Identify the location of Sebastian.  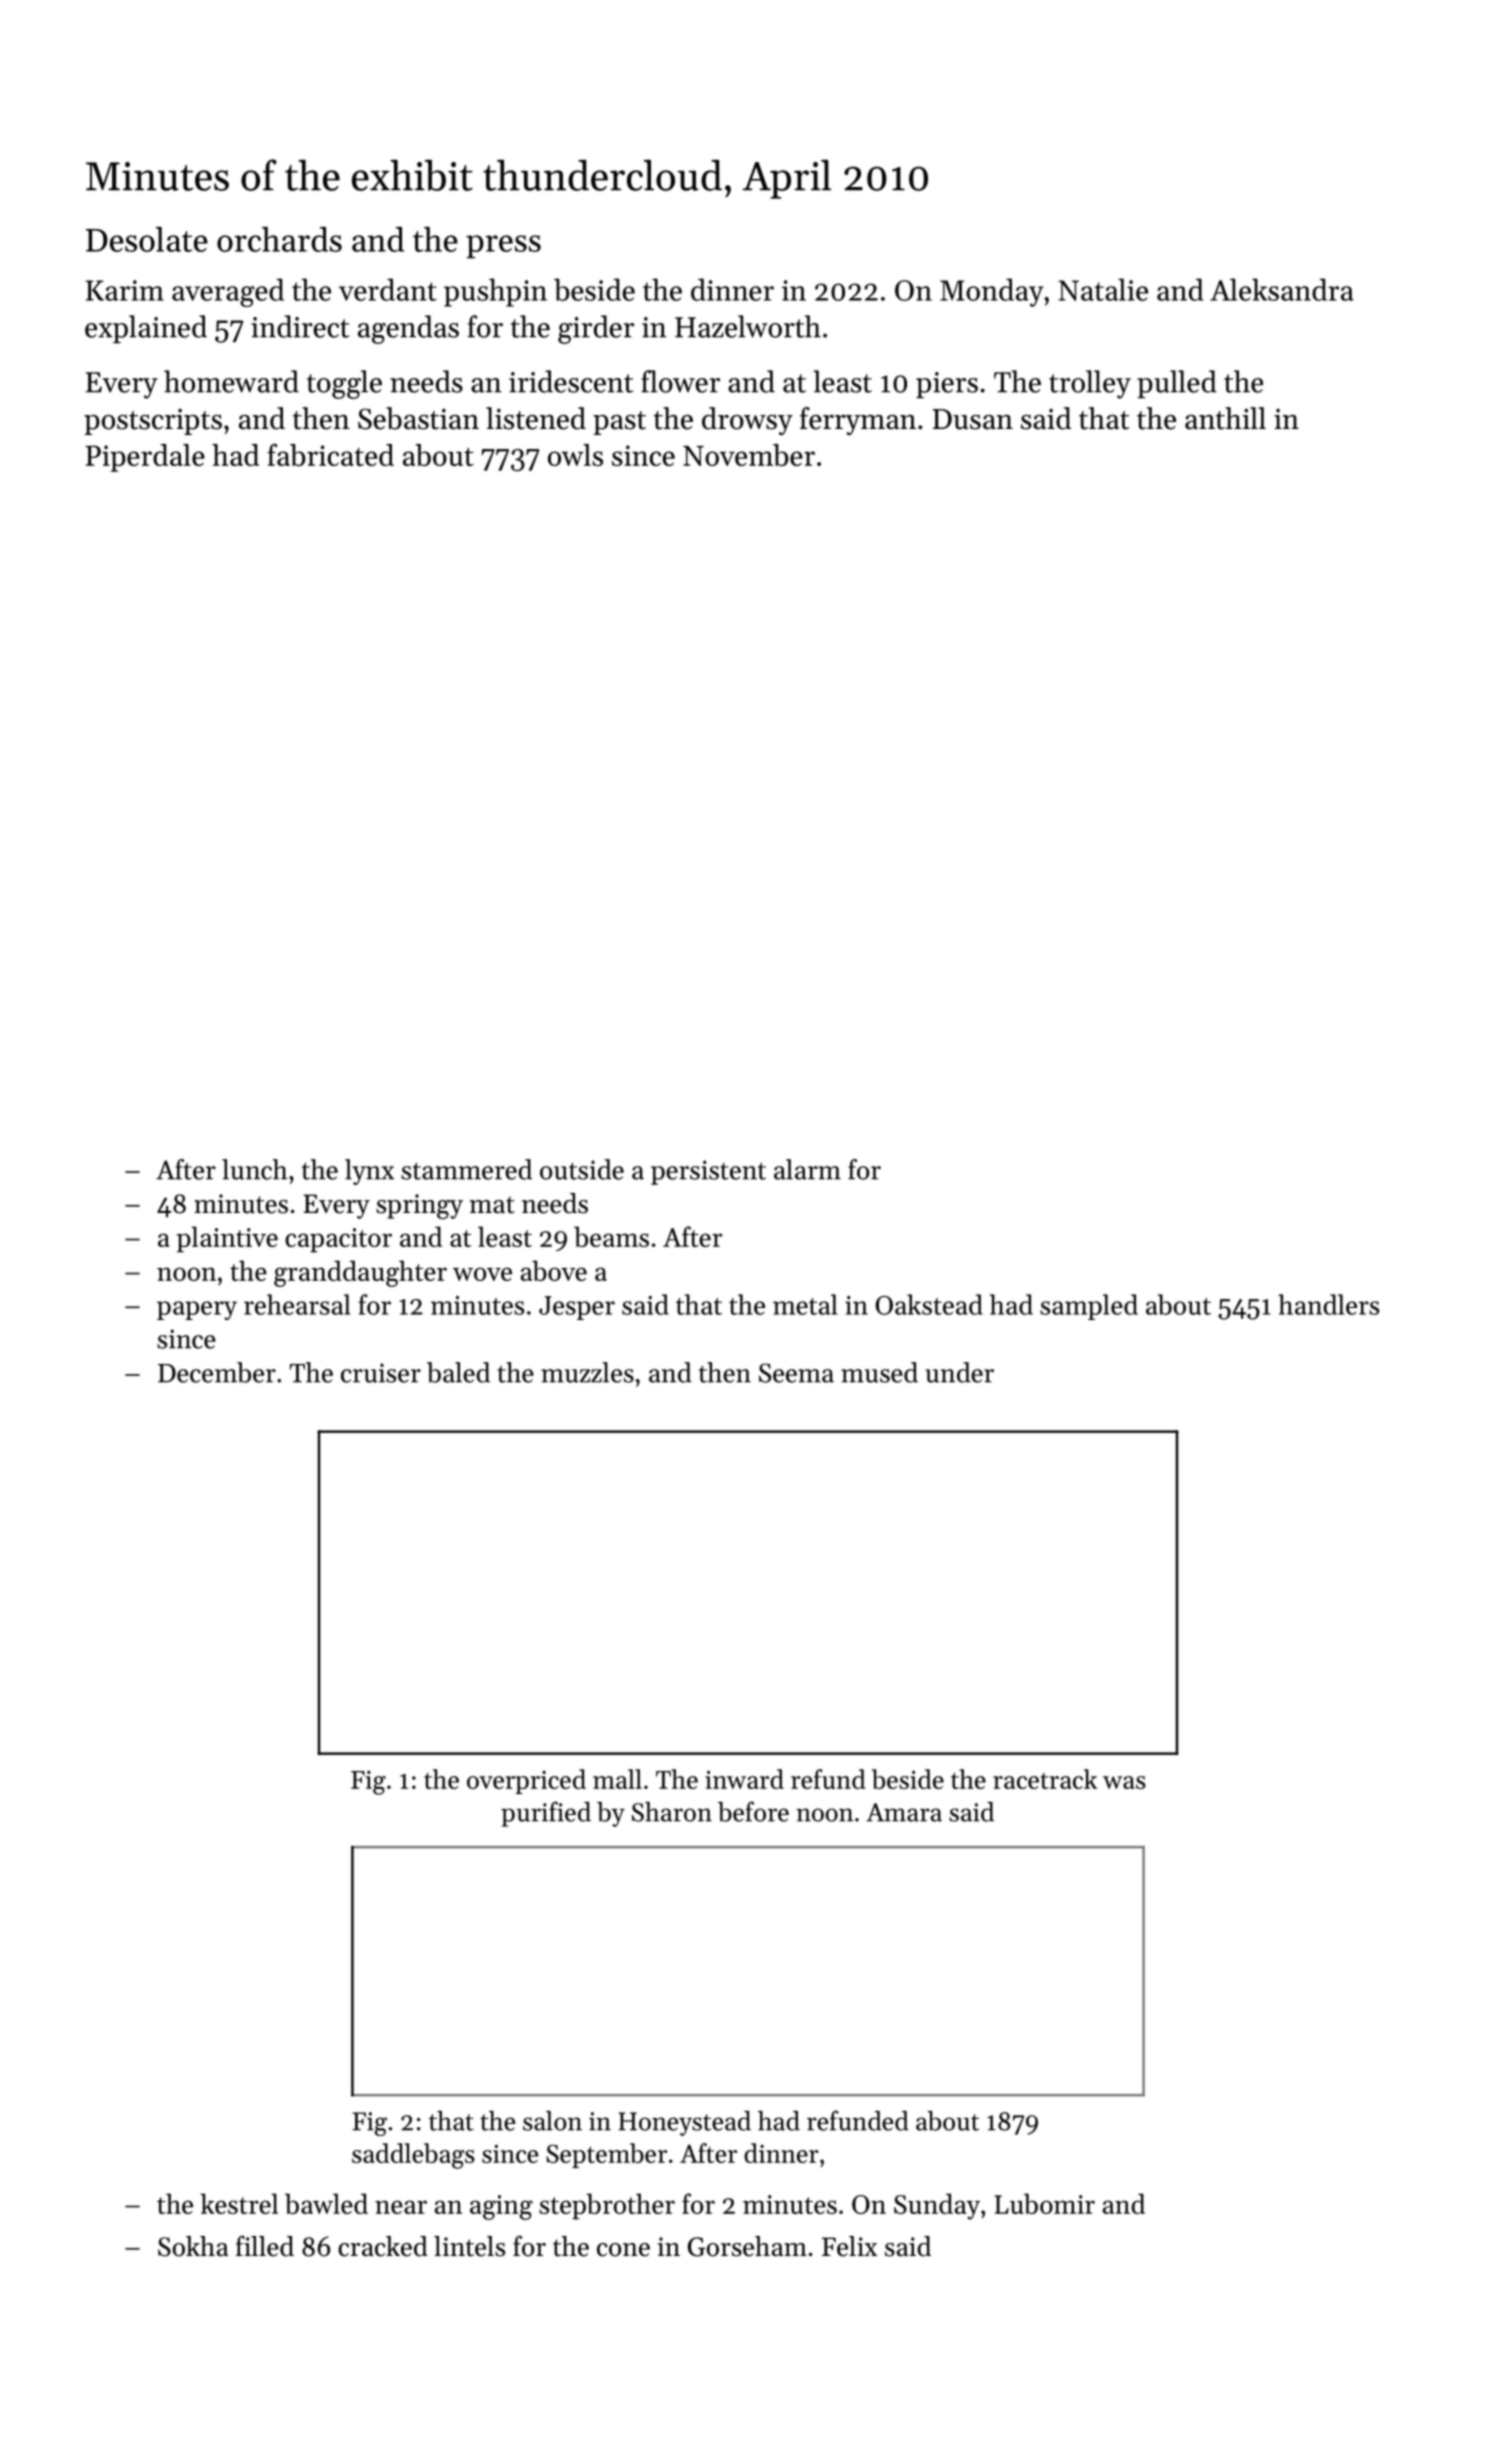
(418, 418).
